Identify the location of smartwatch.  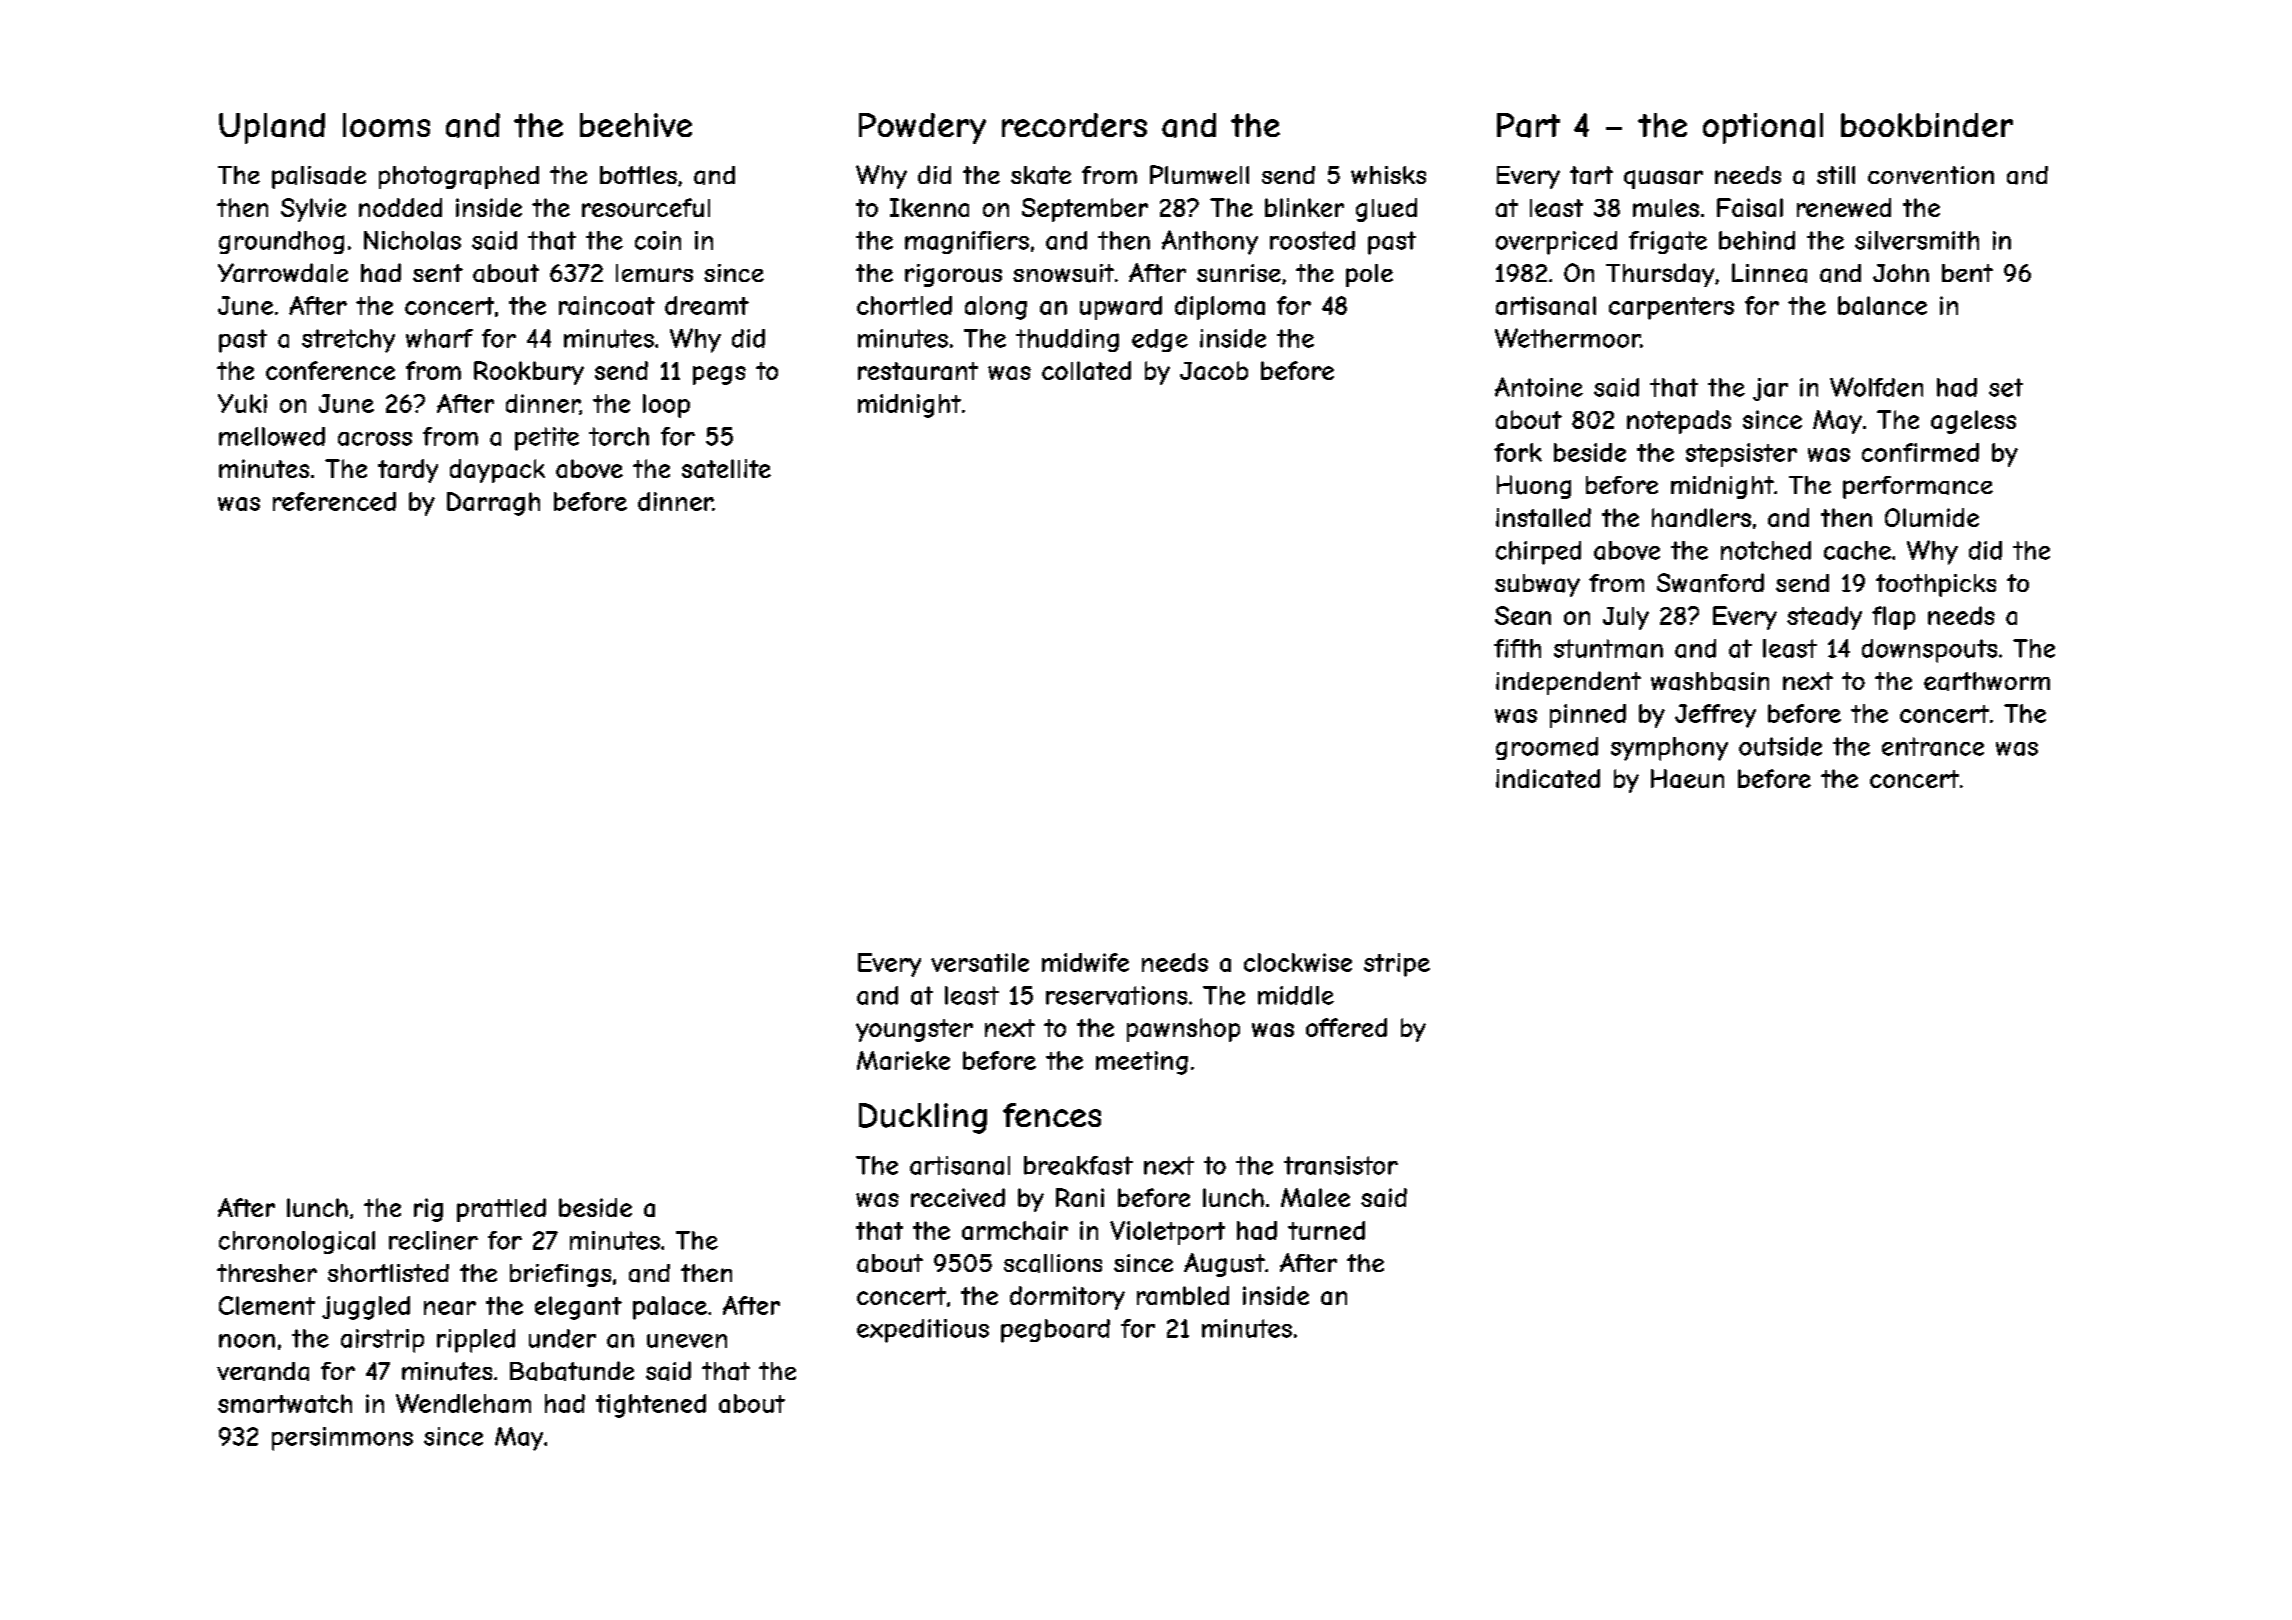
(285, 1403).
